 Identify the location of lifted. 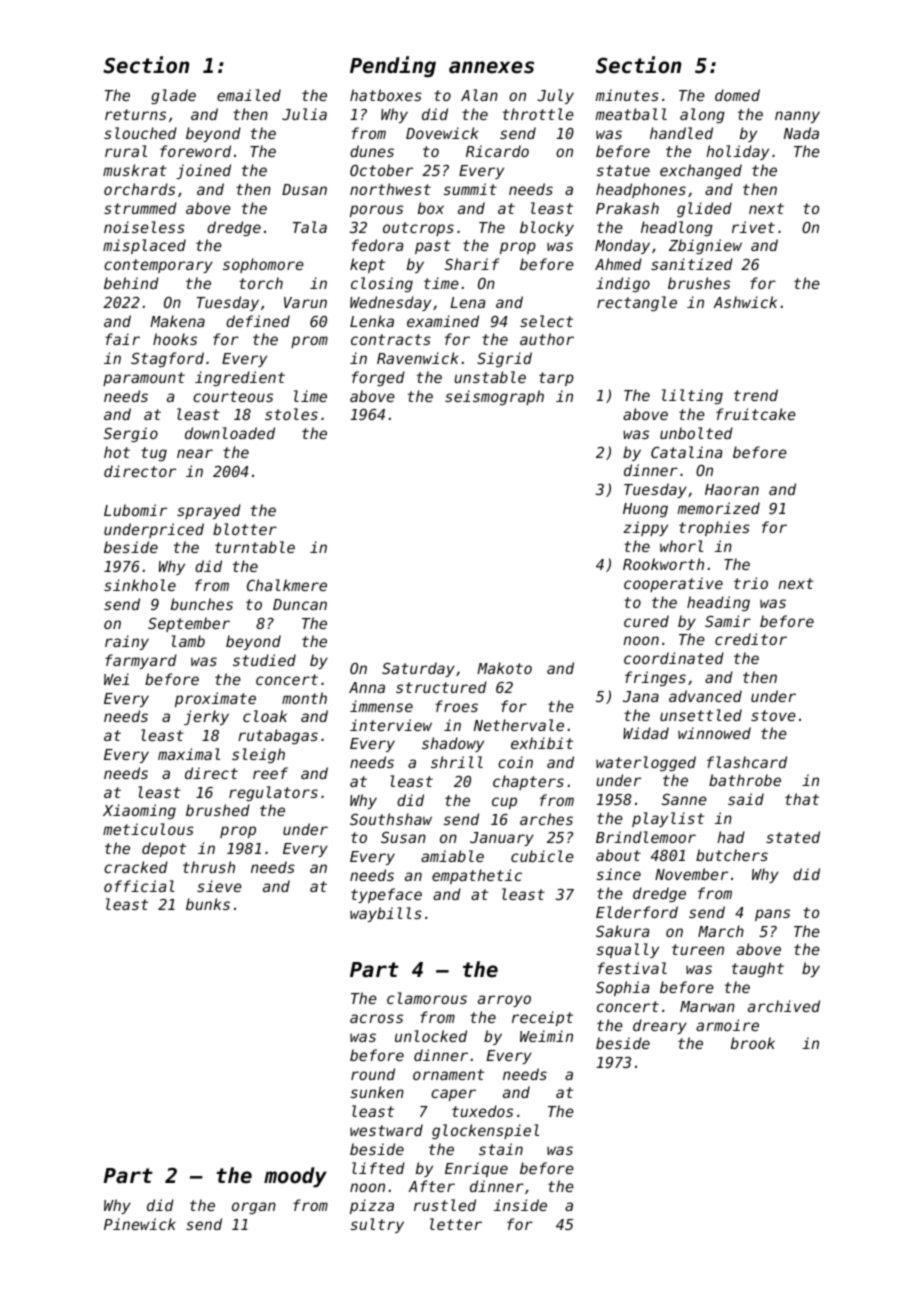
(378, 1168).
